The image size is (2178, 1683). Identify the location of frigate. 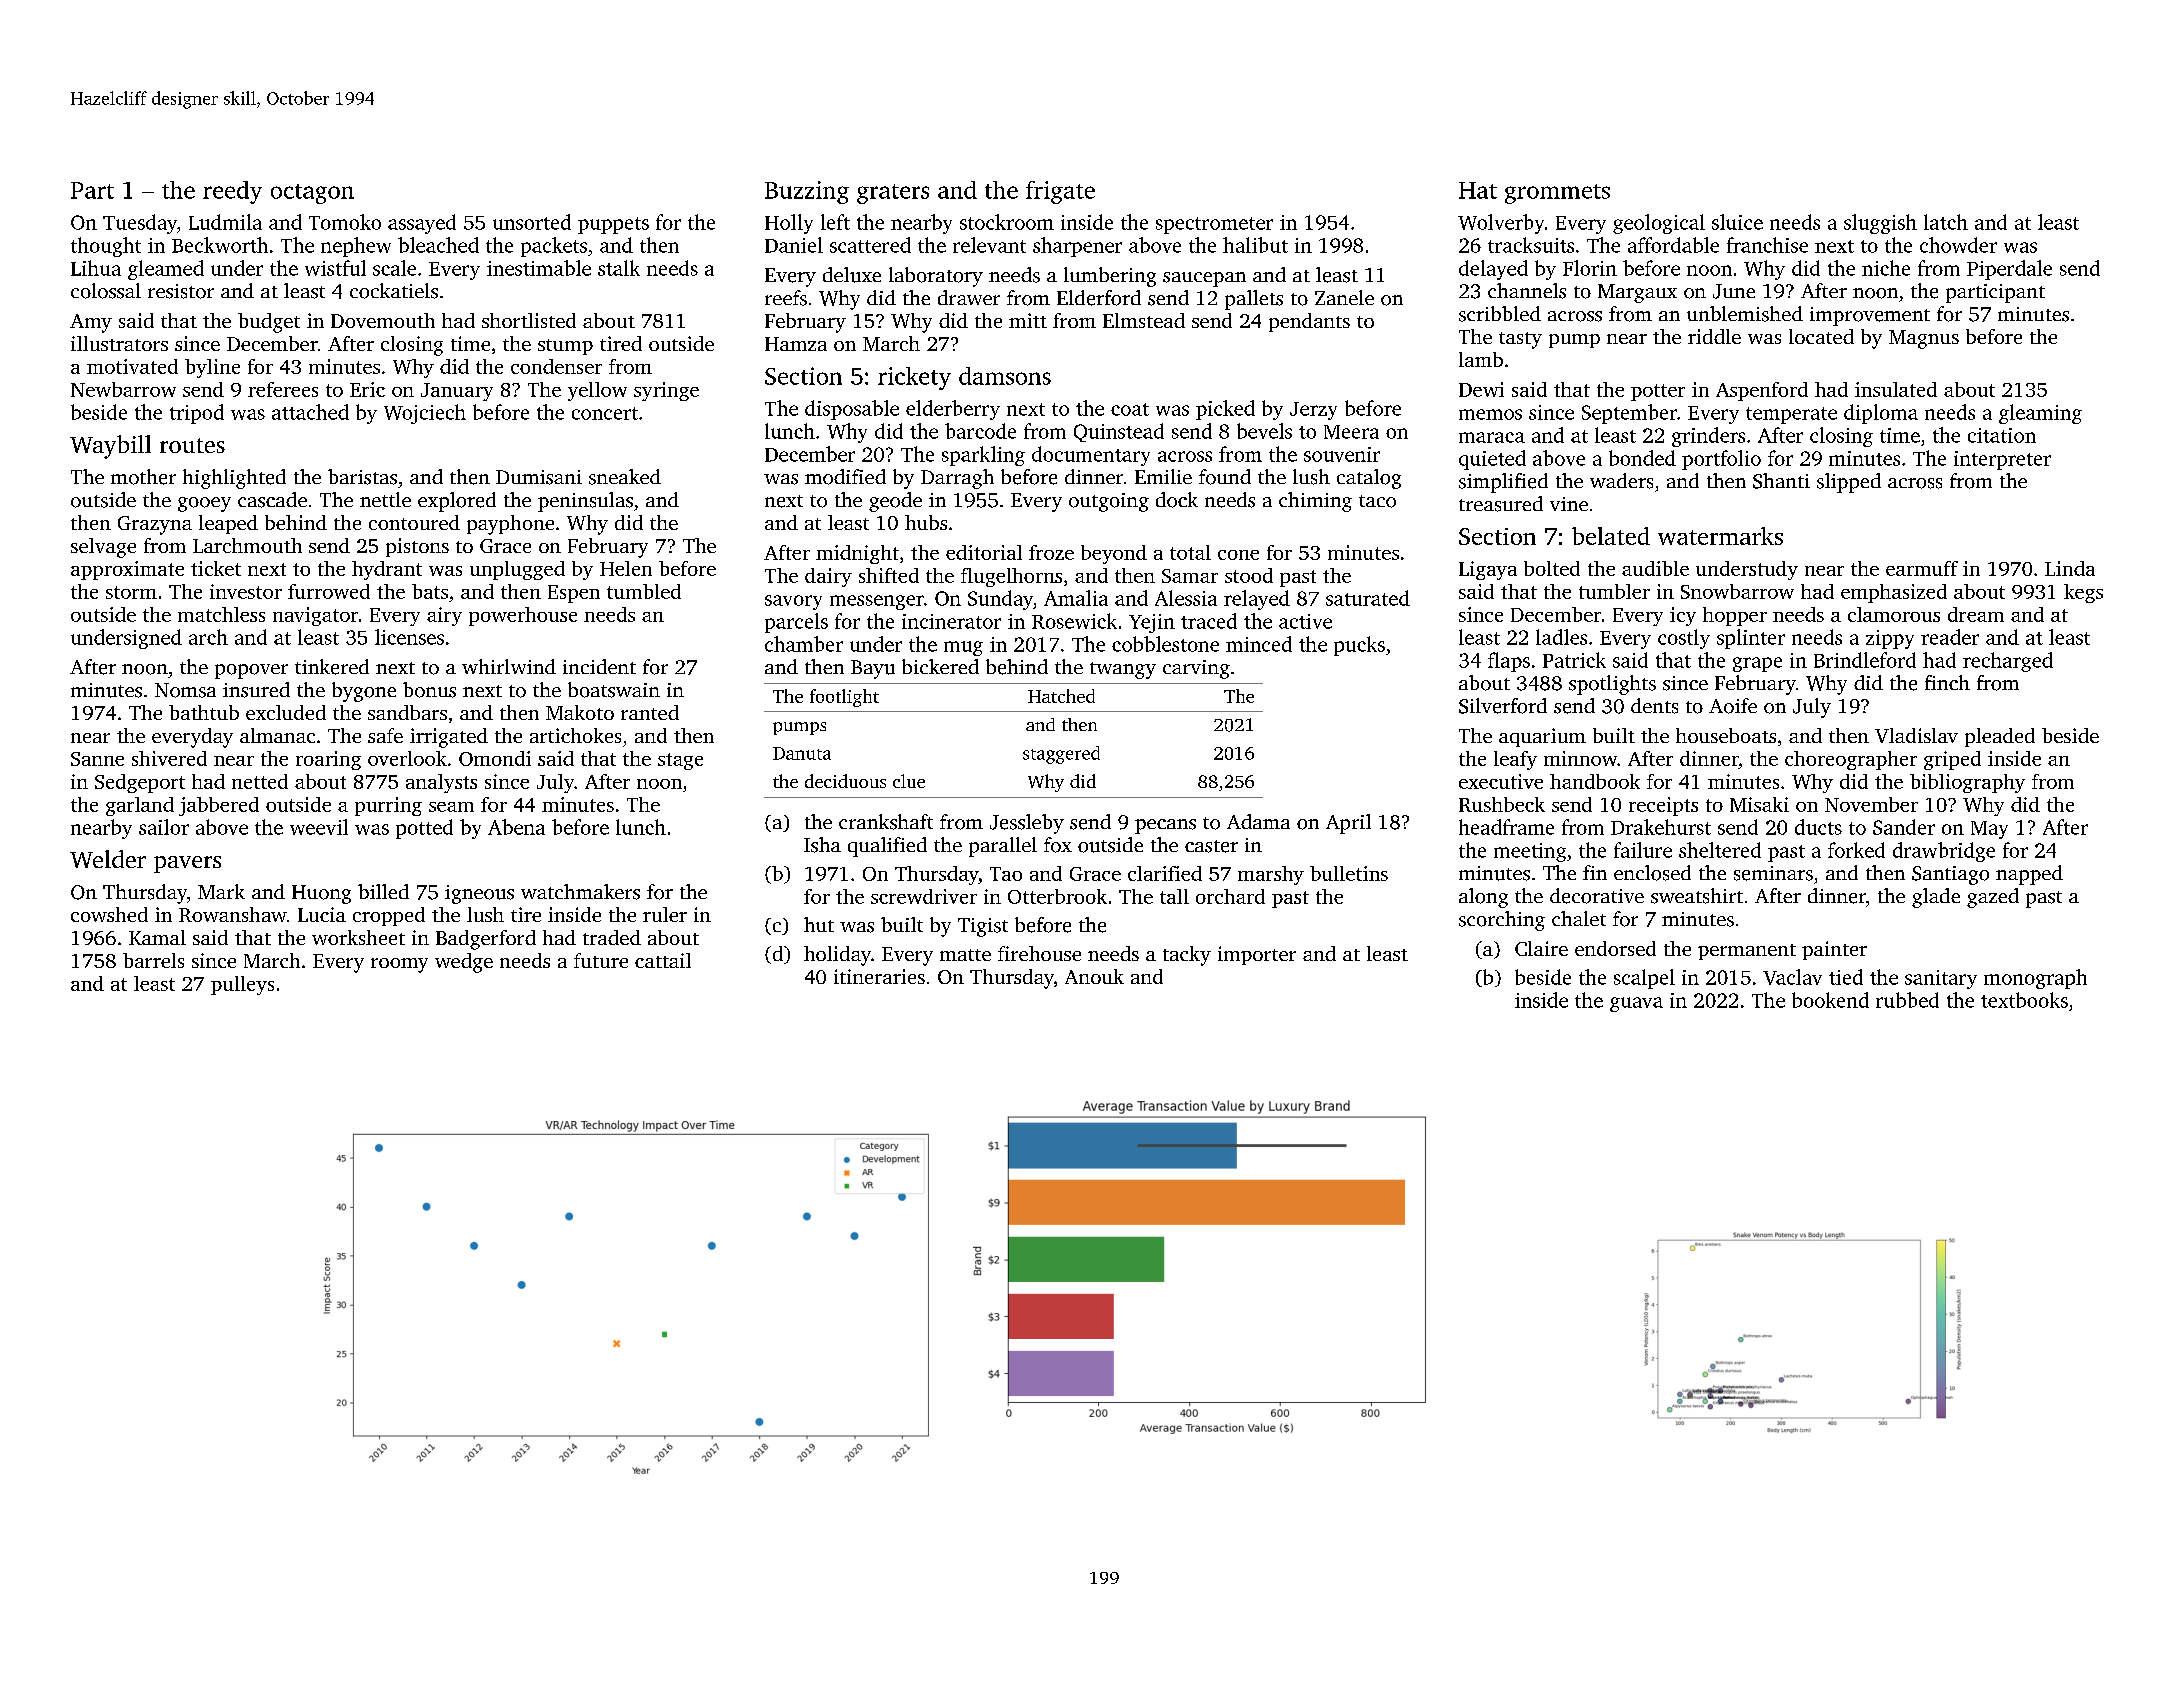
(1060, 192).
